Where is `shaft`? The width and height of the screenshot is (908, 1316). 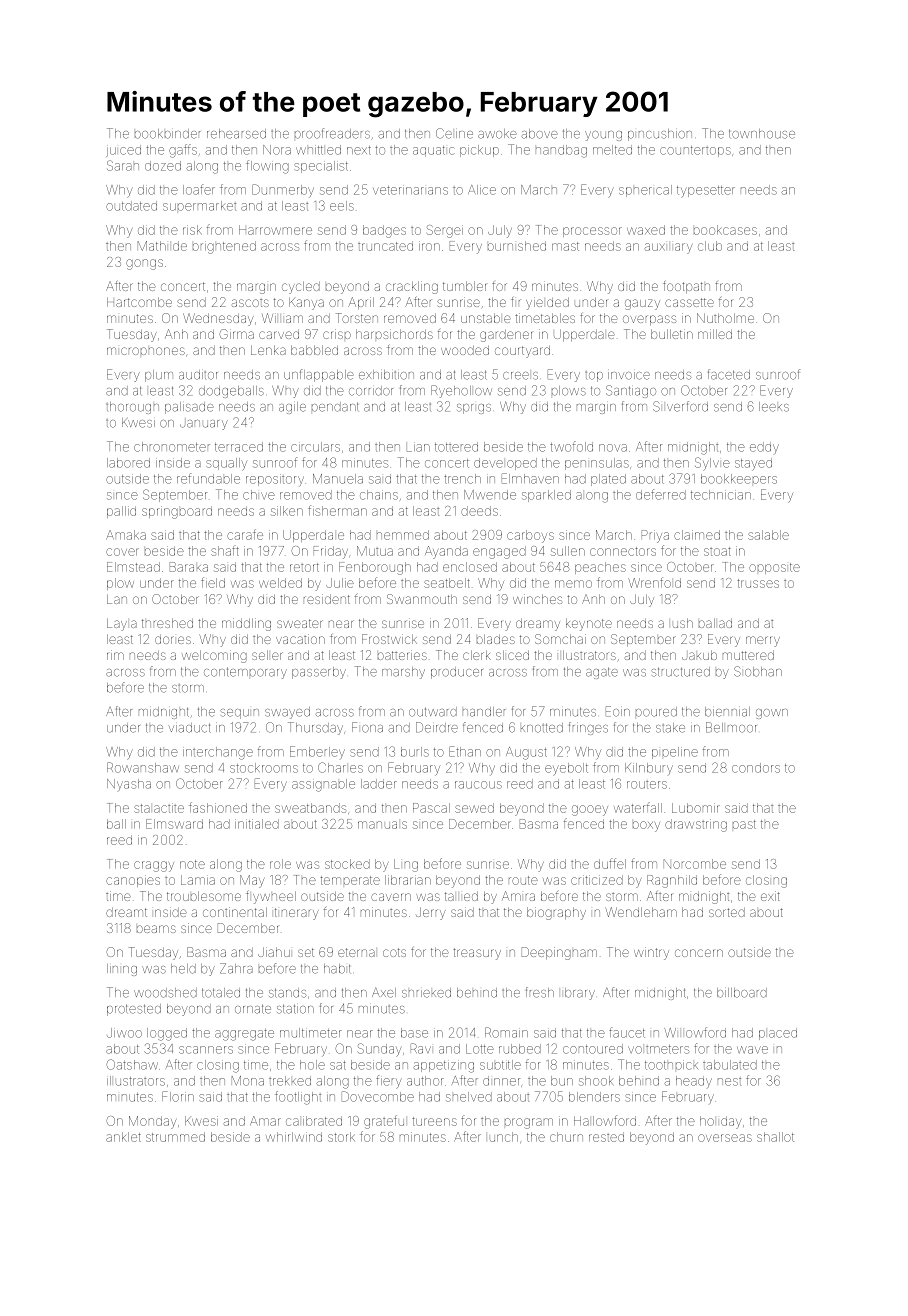
shaft is located at coordinates (225, 550).
